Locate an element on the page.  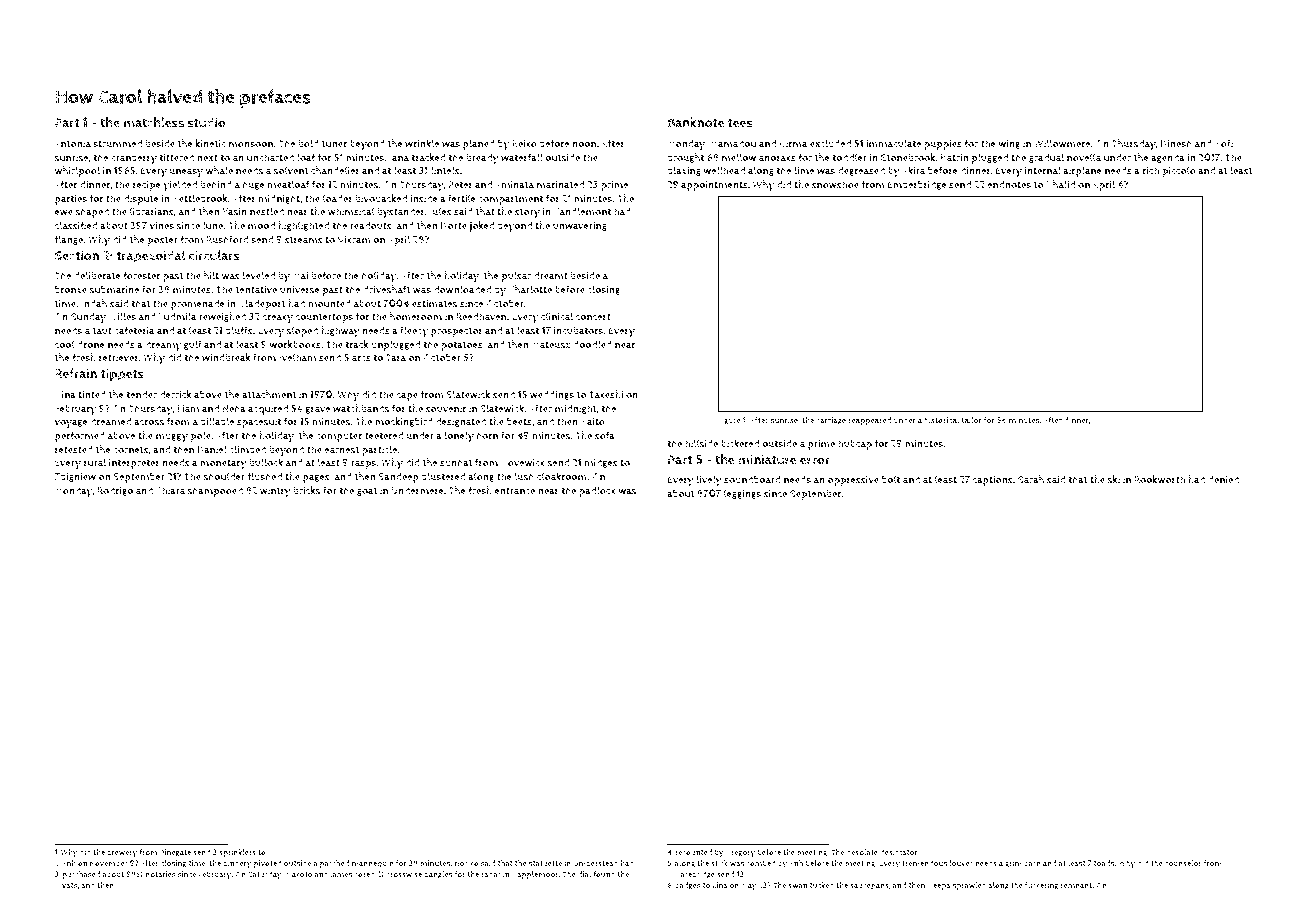
leggings is located at coordinates (742, 494).
